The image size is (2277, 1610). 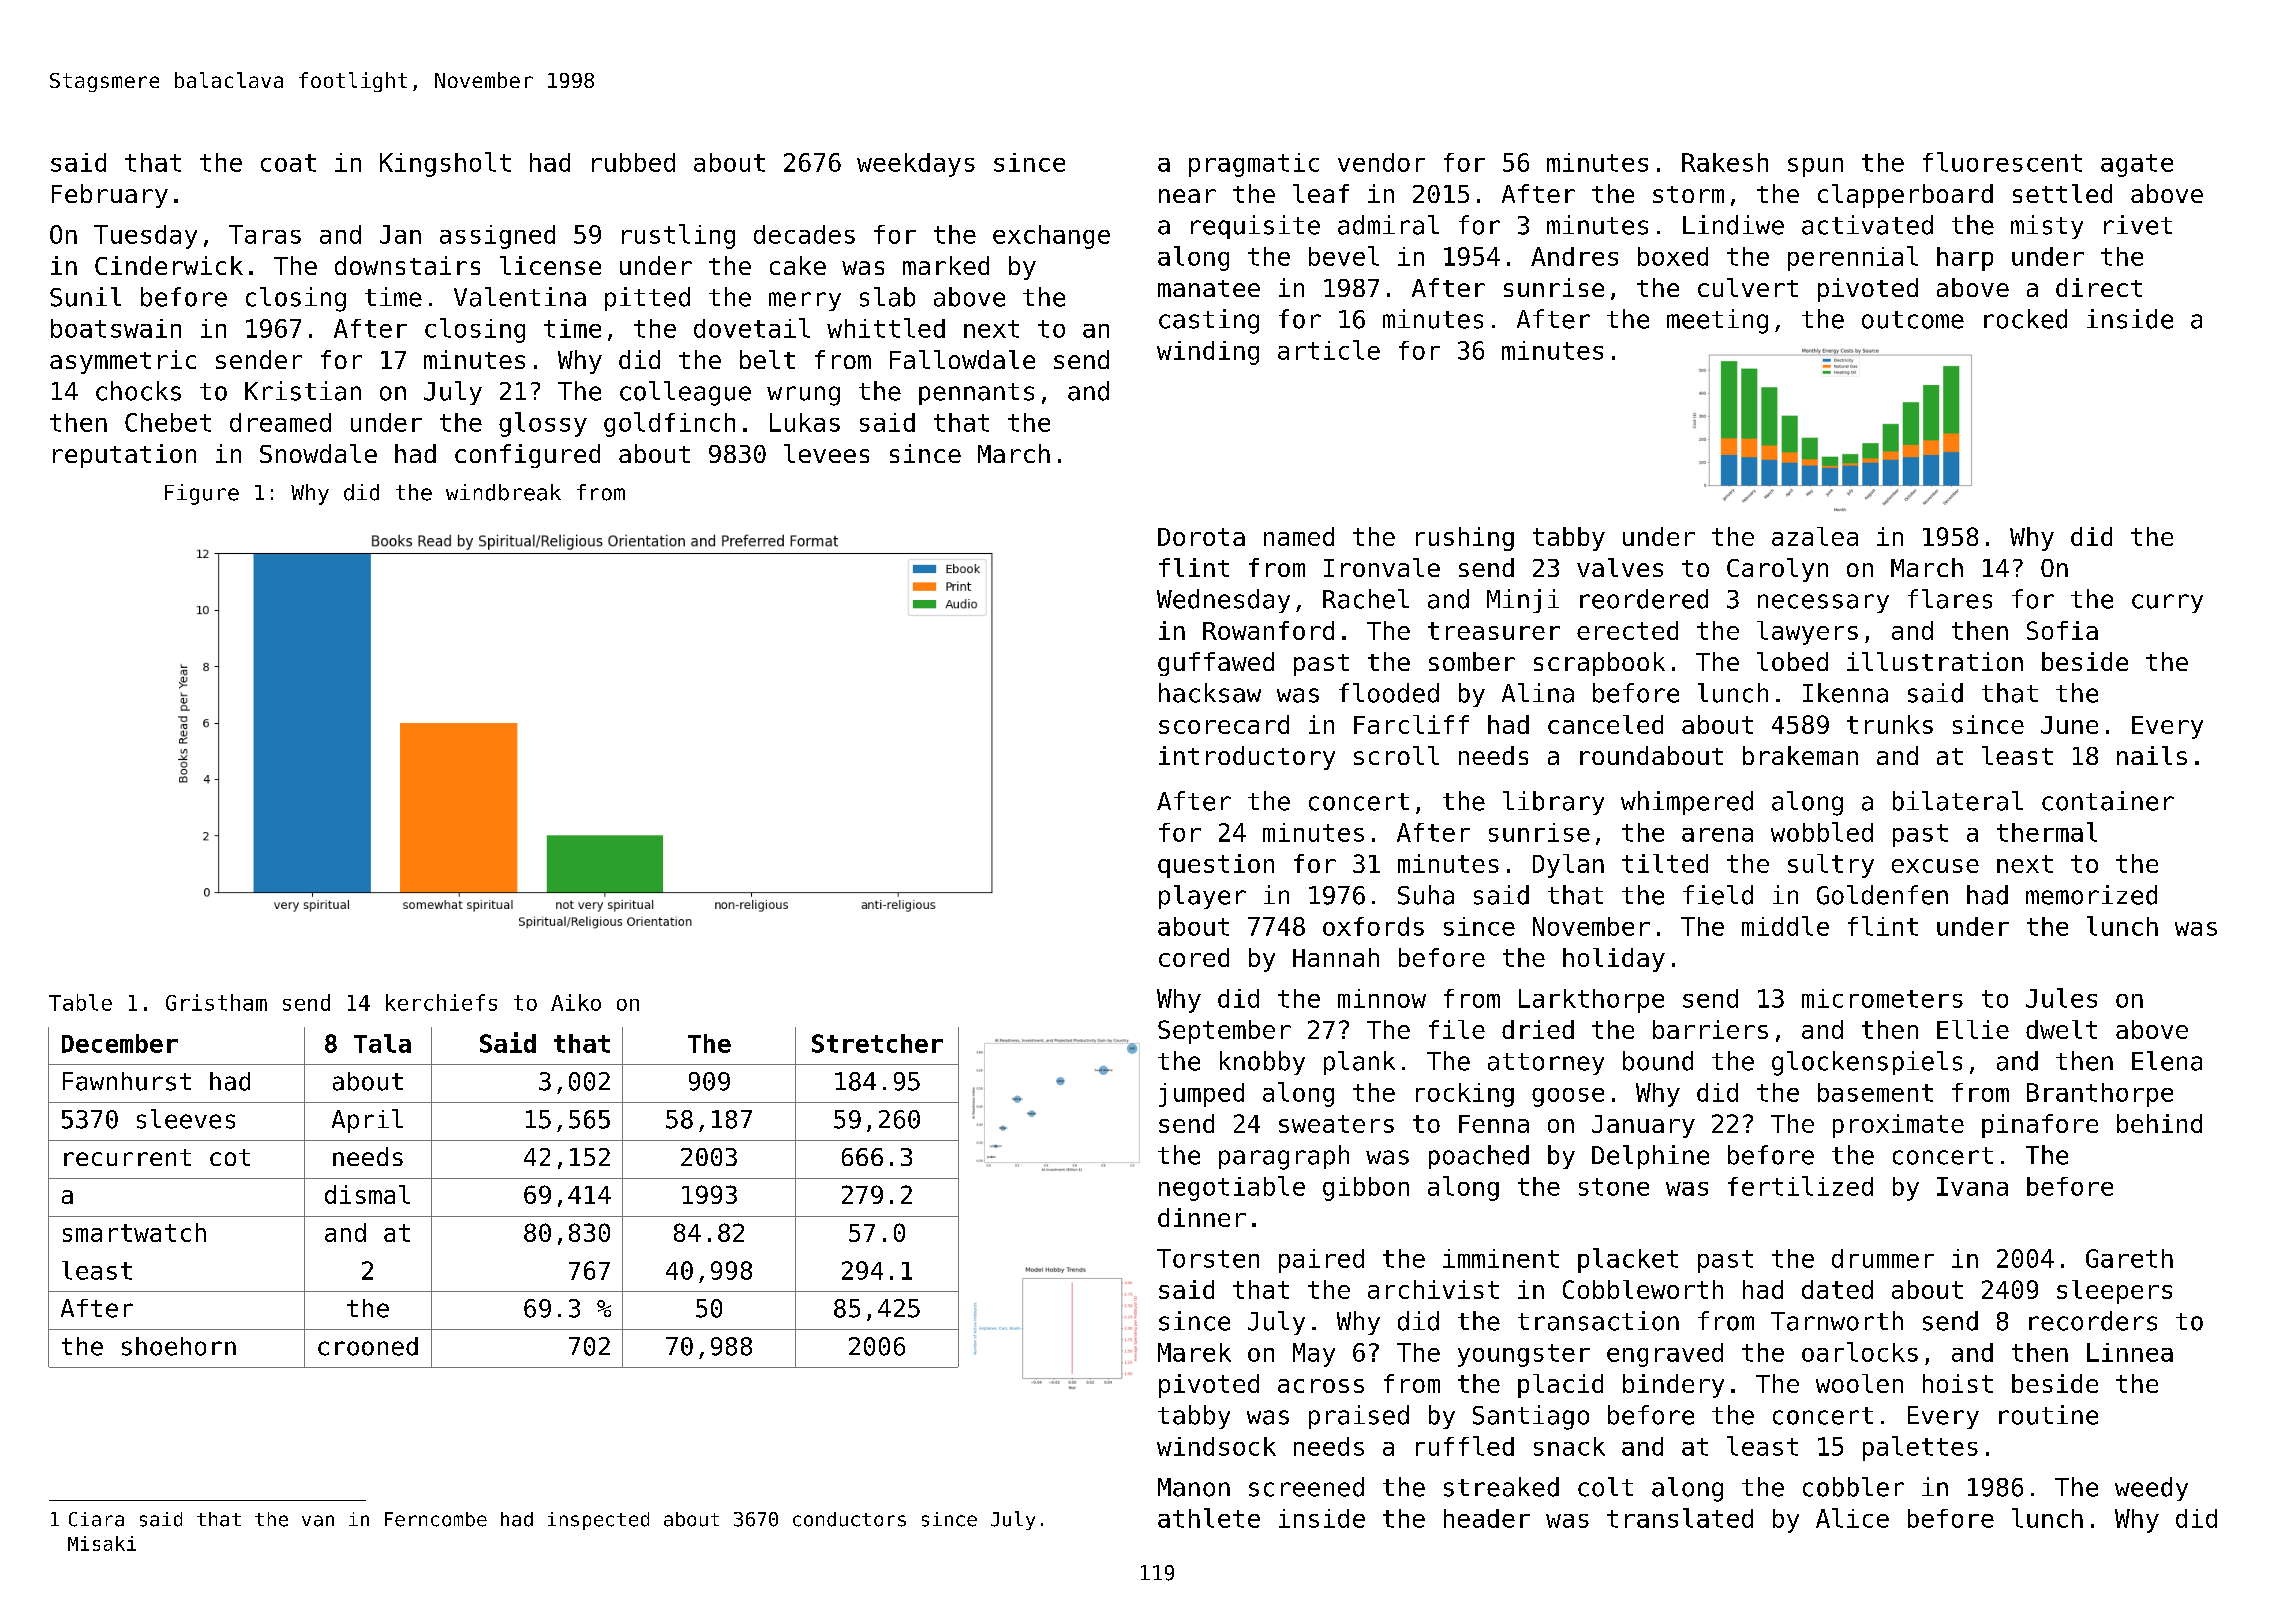 What do you see at coordinates (1950, 599) in the screenshot?
I see `flares` at bounding box center [1950, 599].
